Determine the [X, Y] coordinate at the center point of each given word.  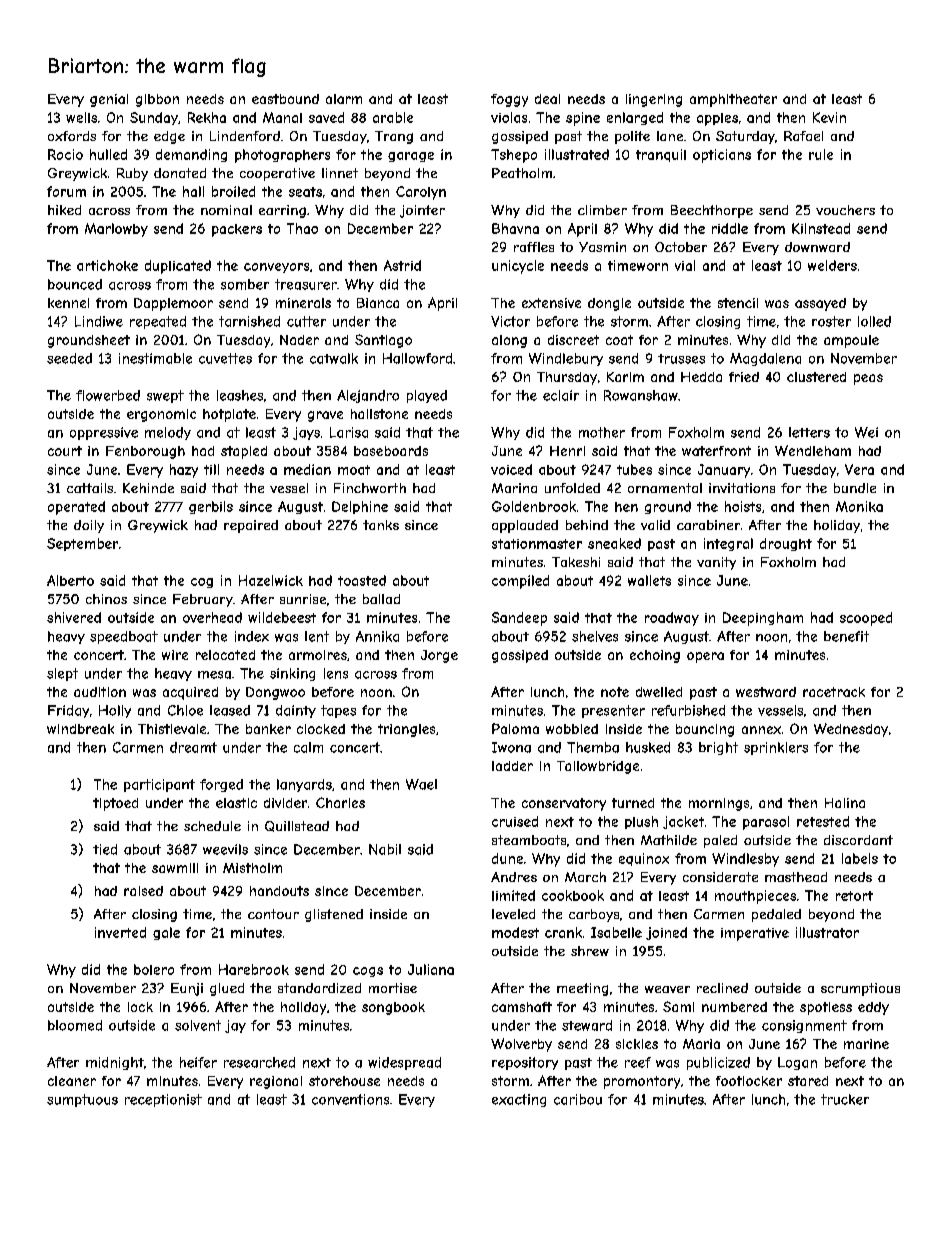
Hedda [701, 377]
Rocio [65, 154]
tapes [338, 711]
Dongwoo [275, 693]
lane [670, 136]
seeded [69, 358]
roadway [672, 619]
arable [393, 117]
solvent [198, 1025]
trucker [845, 1099]
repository [525, 1063]
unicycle [518, 267]
